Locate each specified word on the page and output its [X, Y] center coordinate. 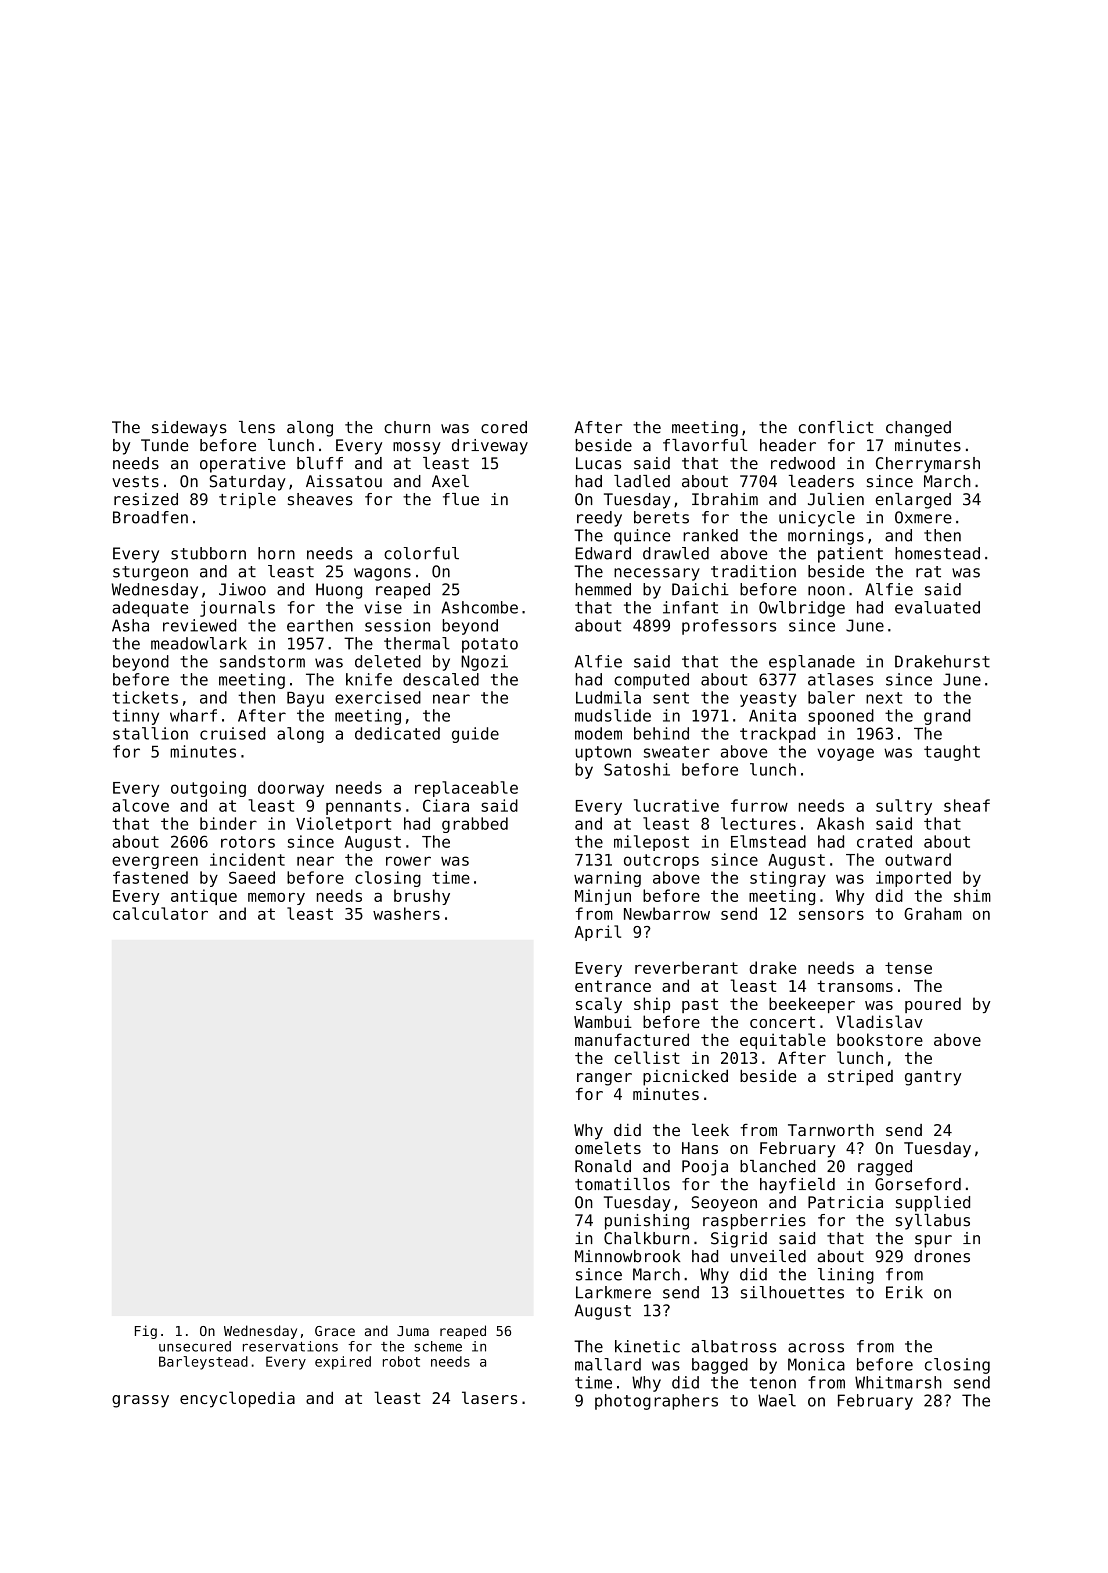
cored [504, 427]
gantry [933, 1078]
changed [918, 429]
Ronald [603, 1166]
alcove [140, 805]
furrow [759, 805]
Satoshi [637, 769]
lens [257, 427]
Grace [335, 1331]
